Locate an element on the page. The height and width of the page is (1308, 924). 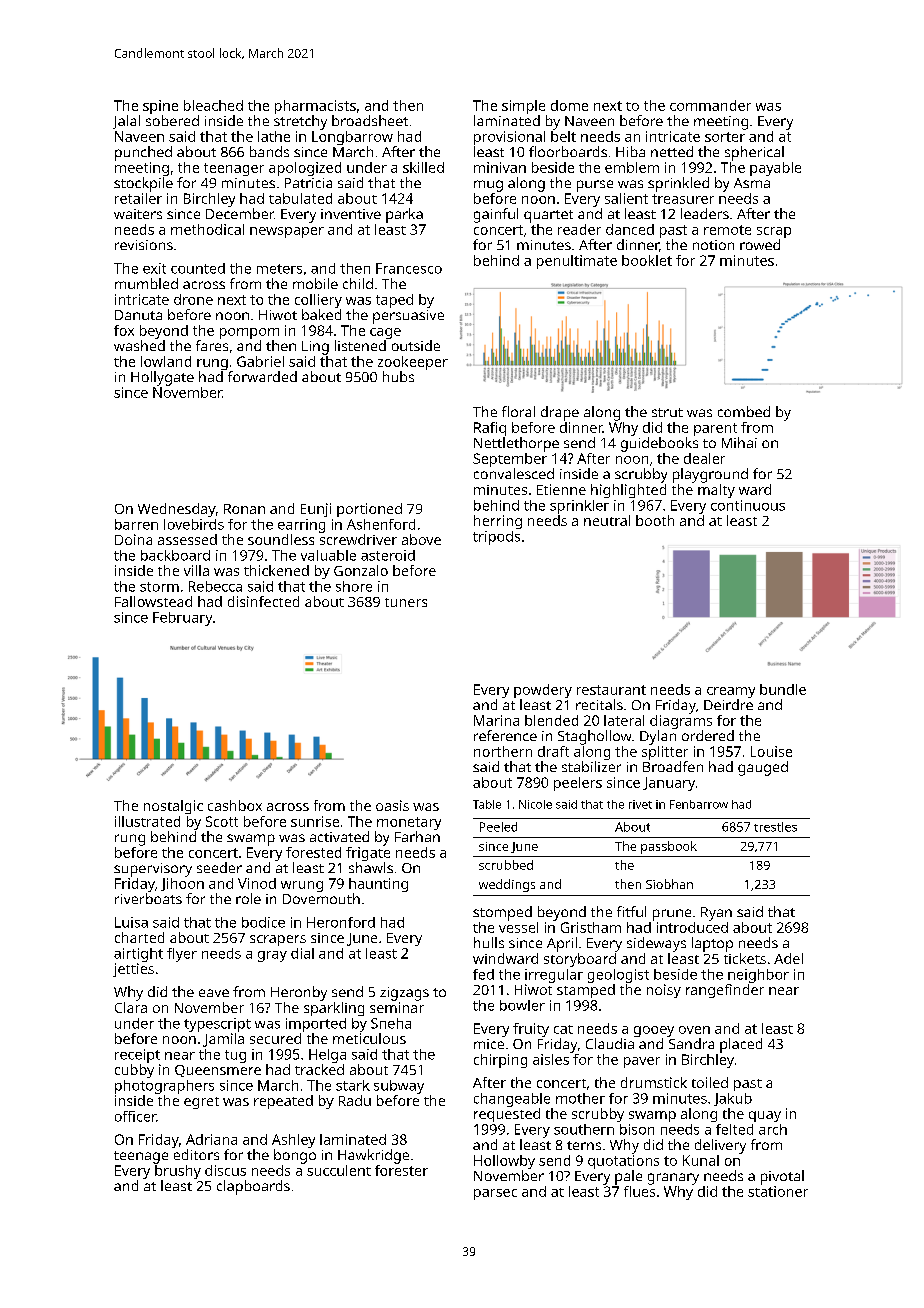
backboard is located at coordinates (175, 555).
